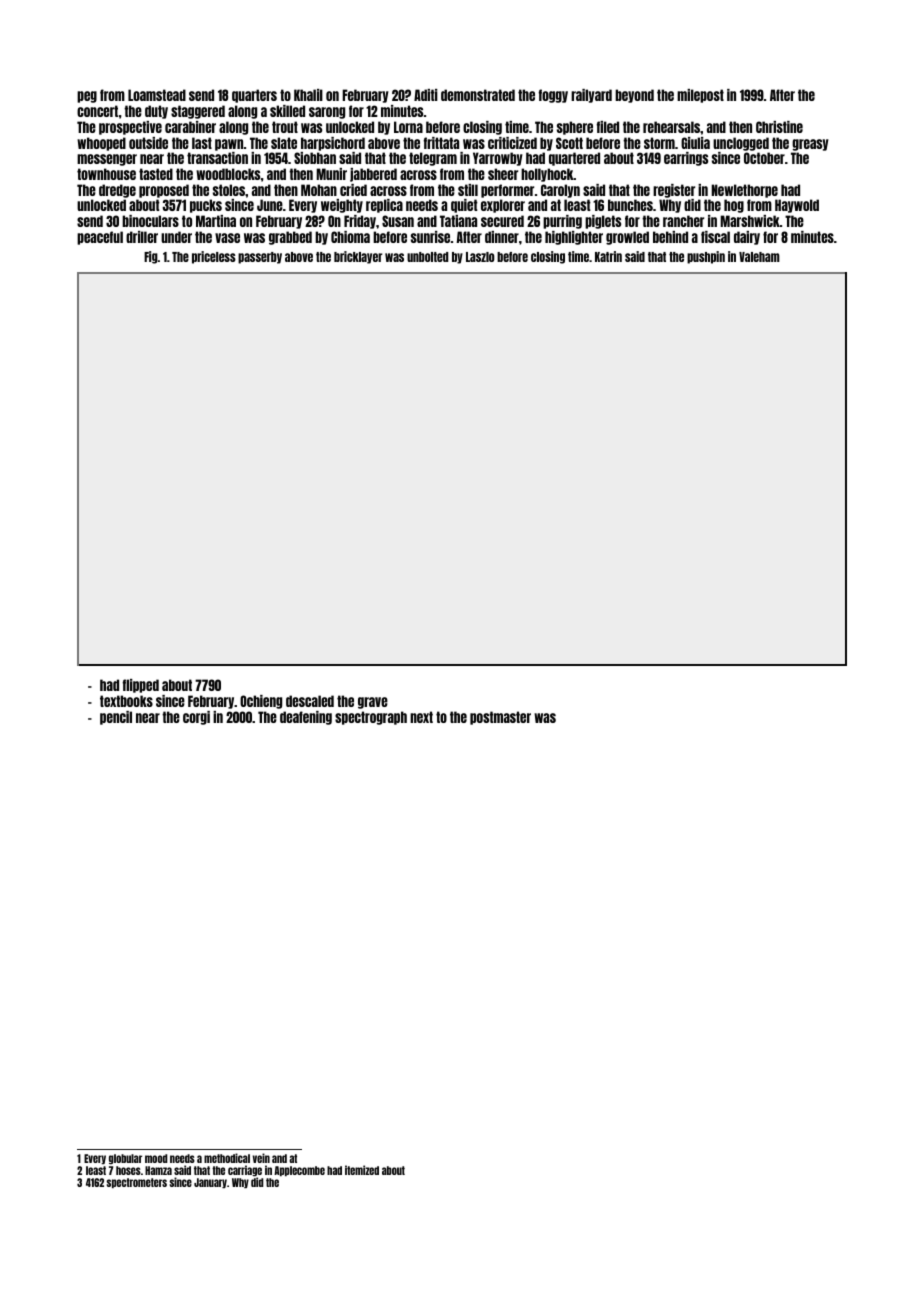  What do you see at coordinates (759, 257) in the screenshot?
I see `Valeham` at bounding box center [759, 257].
